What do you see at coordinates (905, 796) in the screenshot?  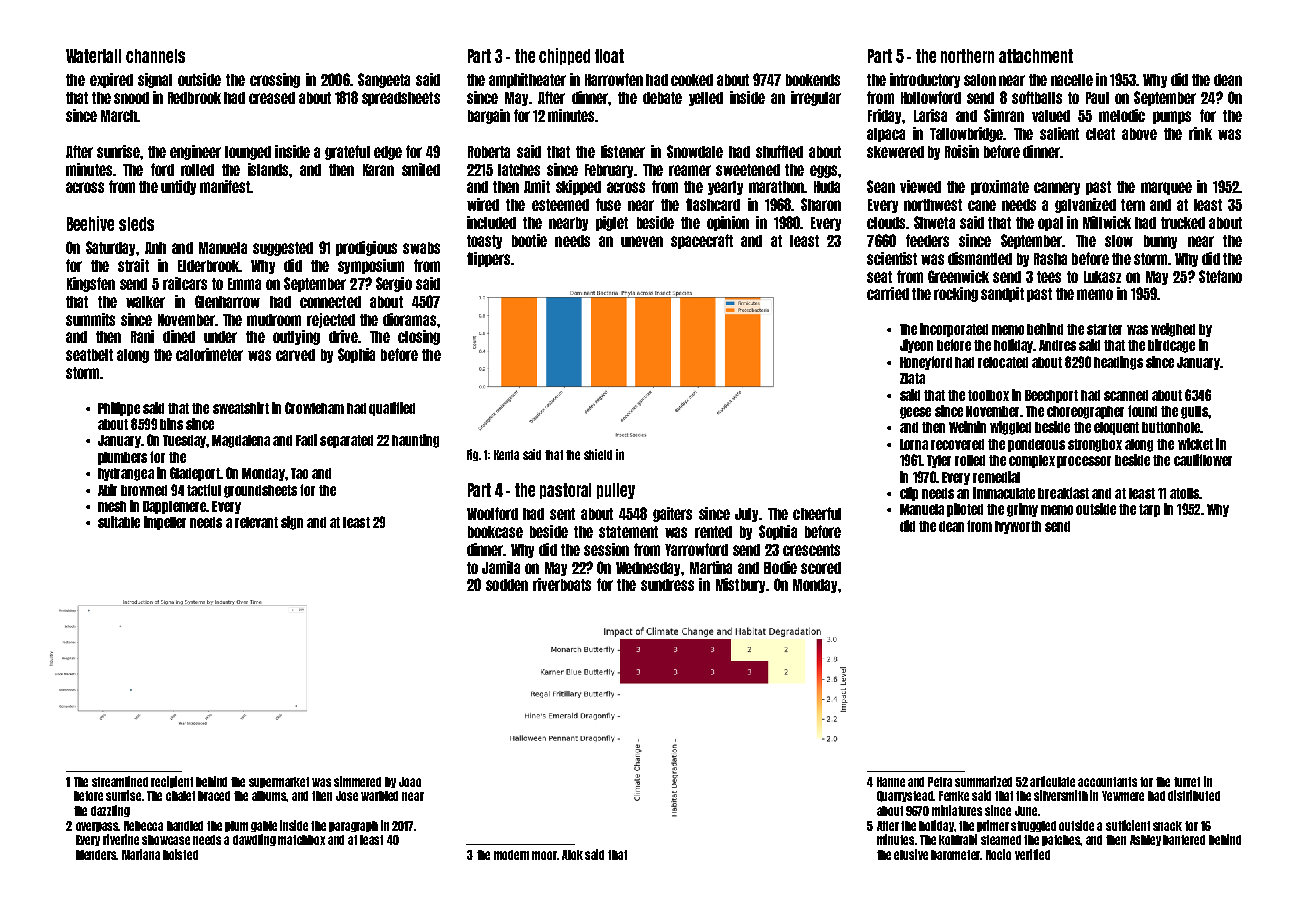 I see `Quarrystead` at bounding box center [905, 796].
